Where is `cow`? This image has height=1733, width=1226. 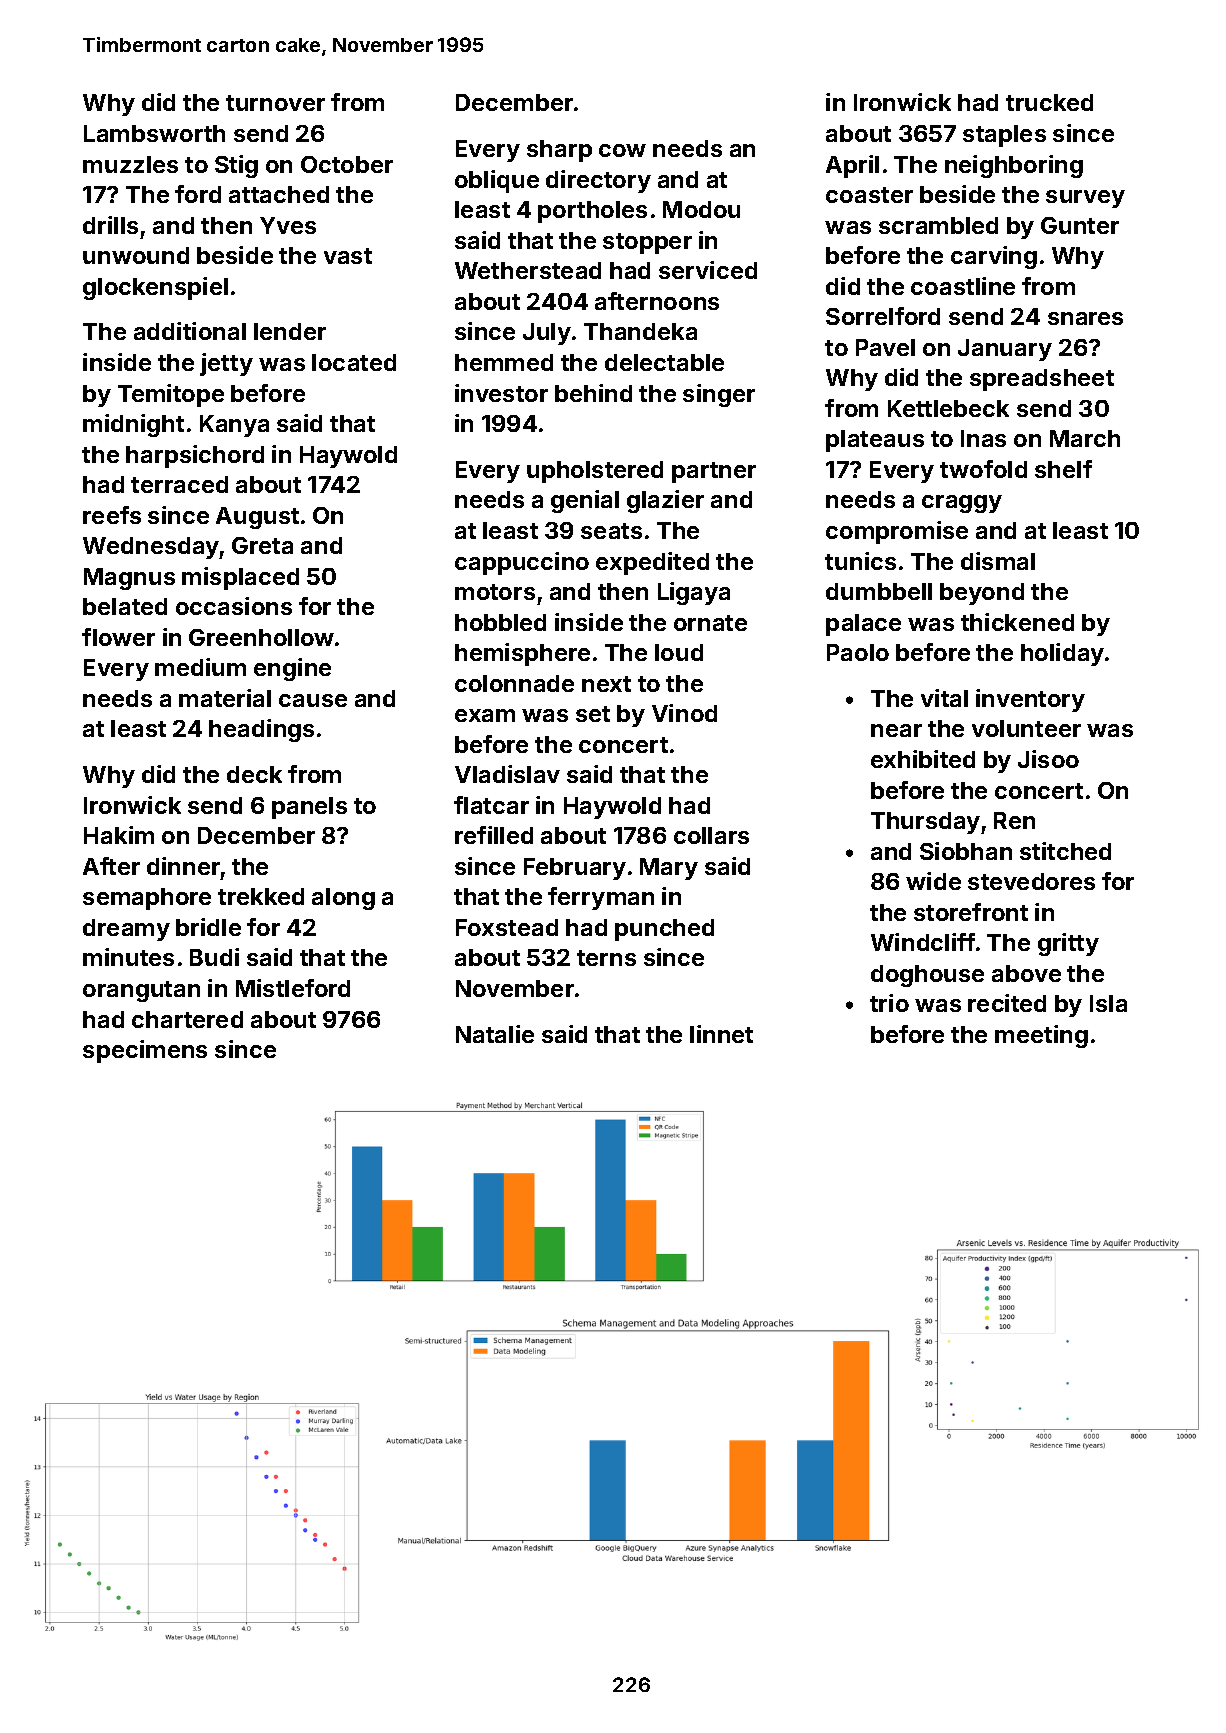 cow is located at coordinates (622, 150).
